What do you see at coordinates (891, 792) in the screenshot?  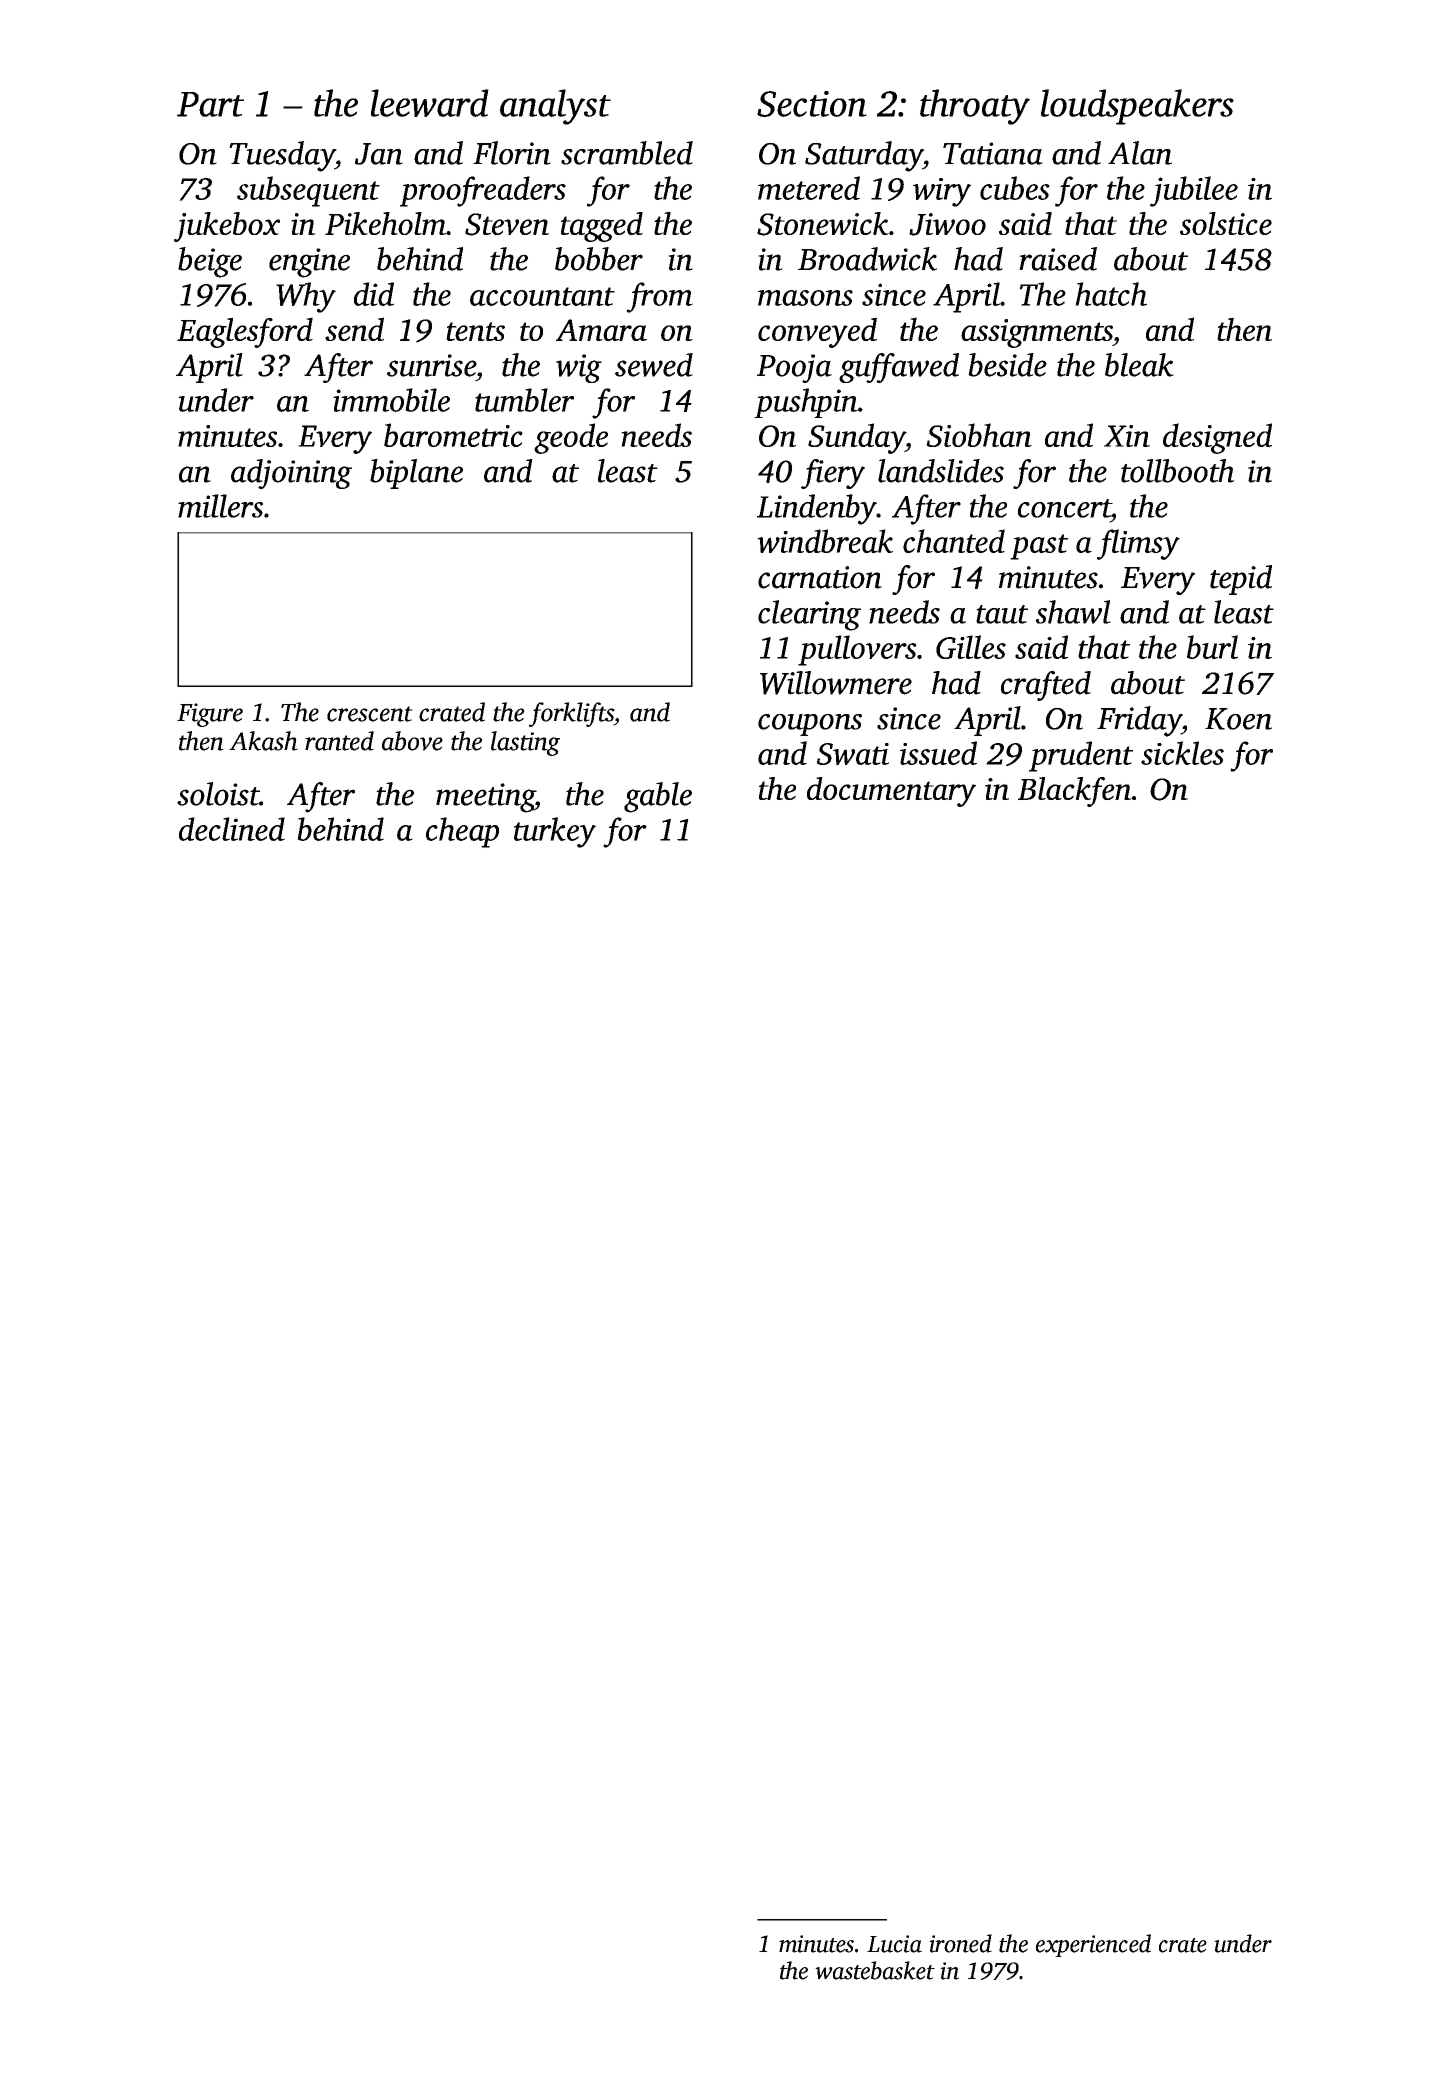 I see `documentary` at bounding box center [891, 792].
